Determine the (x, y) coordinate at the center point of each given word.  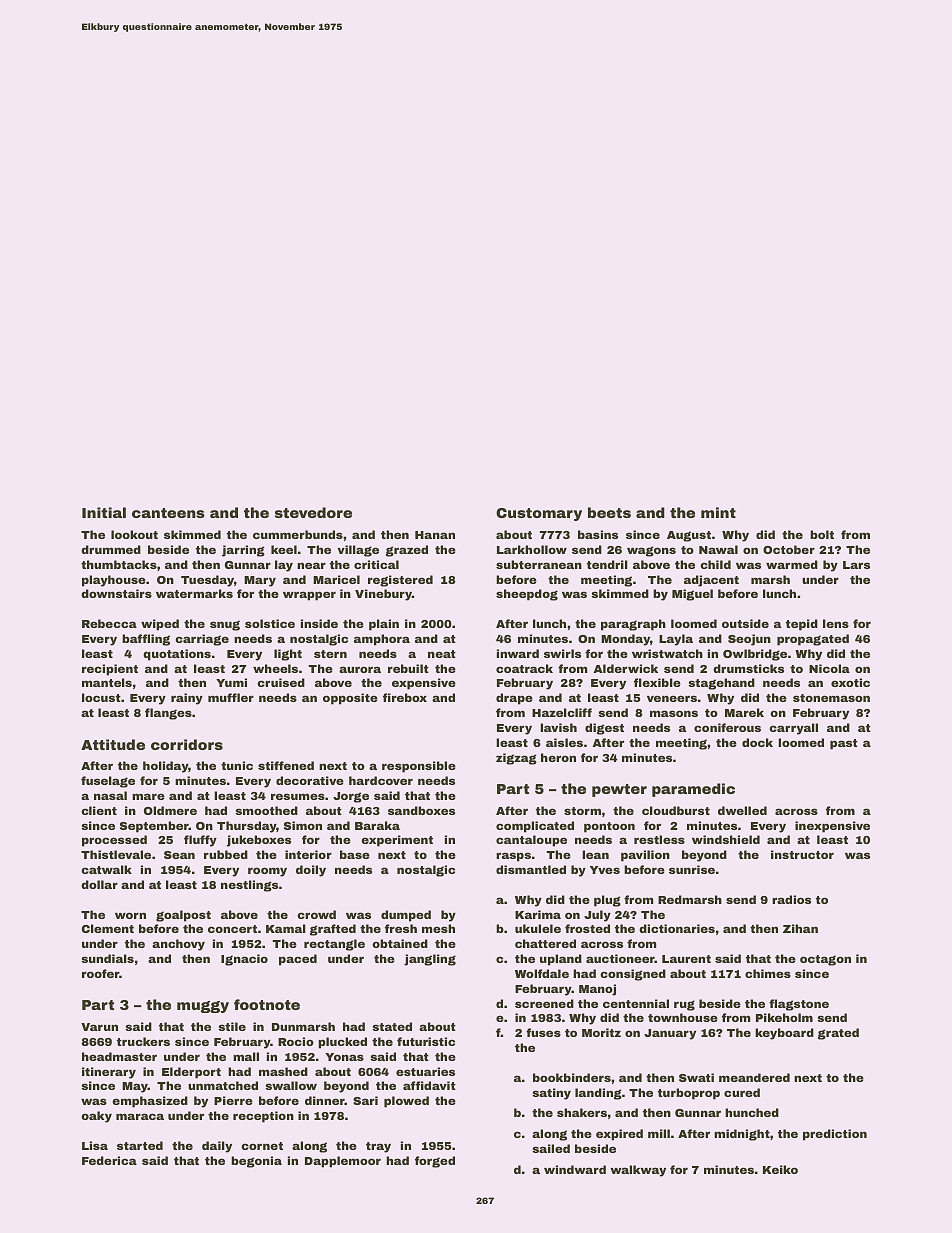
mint (718, 512)
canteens (168, 513)
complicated (535, 827)
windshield (726, 839)
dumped (406, 916)
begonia (256, 1162)
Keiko (780, 1169)
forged (435, 1162)
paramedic (693, 790)
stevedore (313, 512)
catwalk (106, 869)
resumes (298, 796)
